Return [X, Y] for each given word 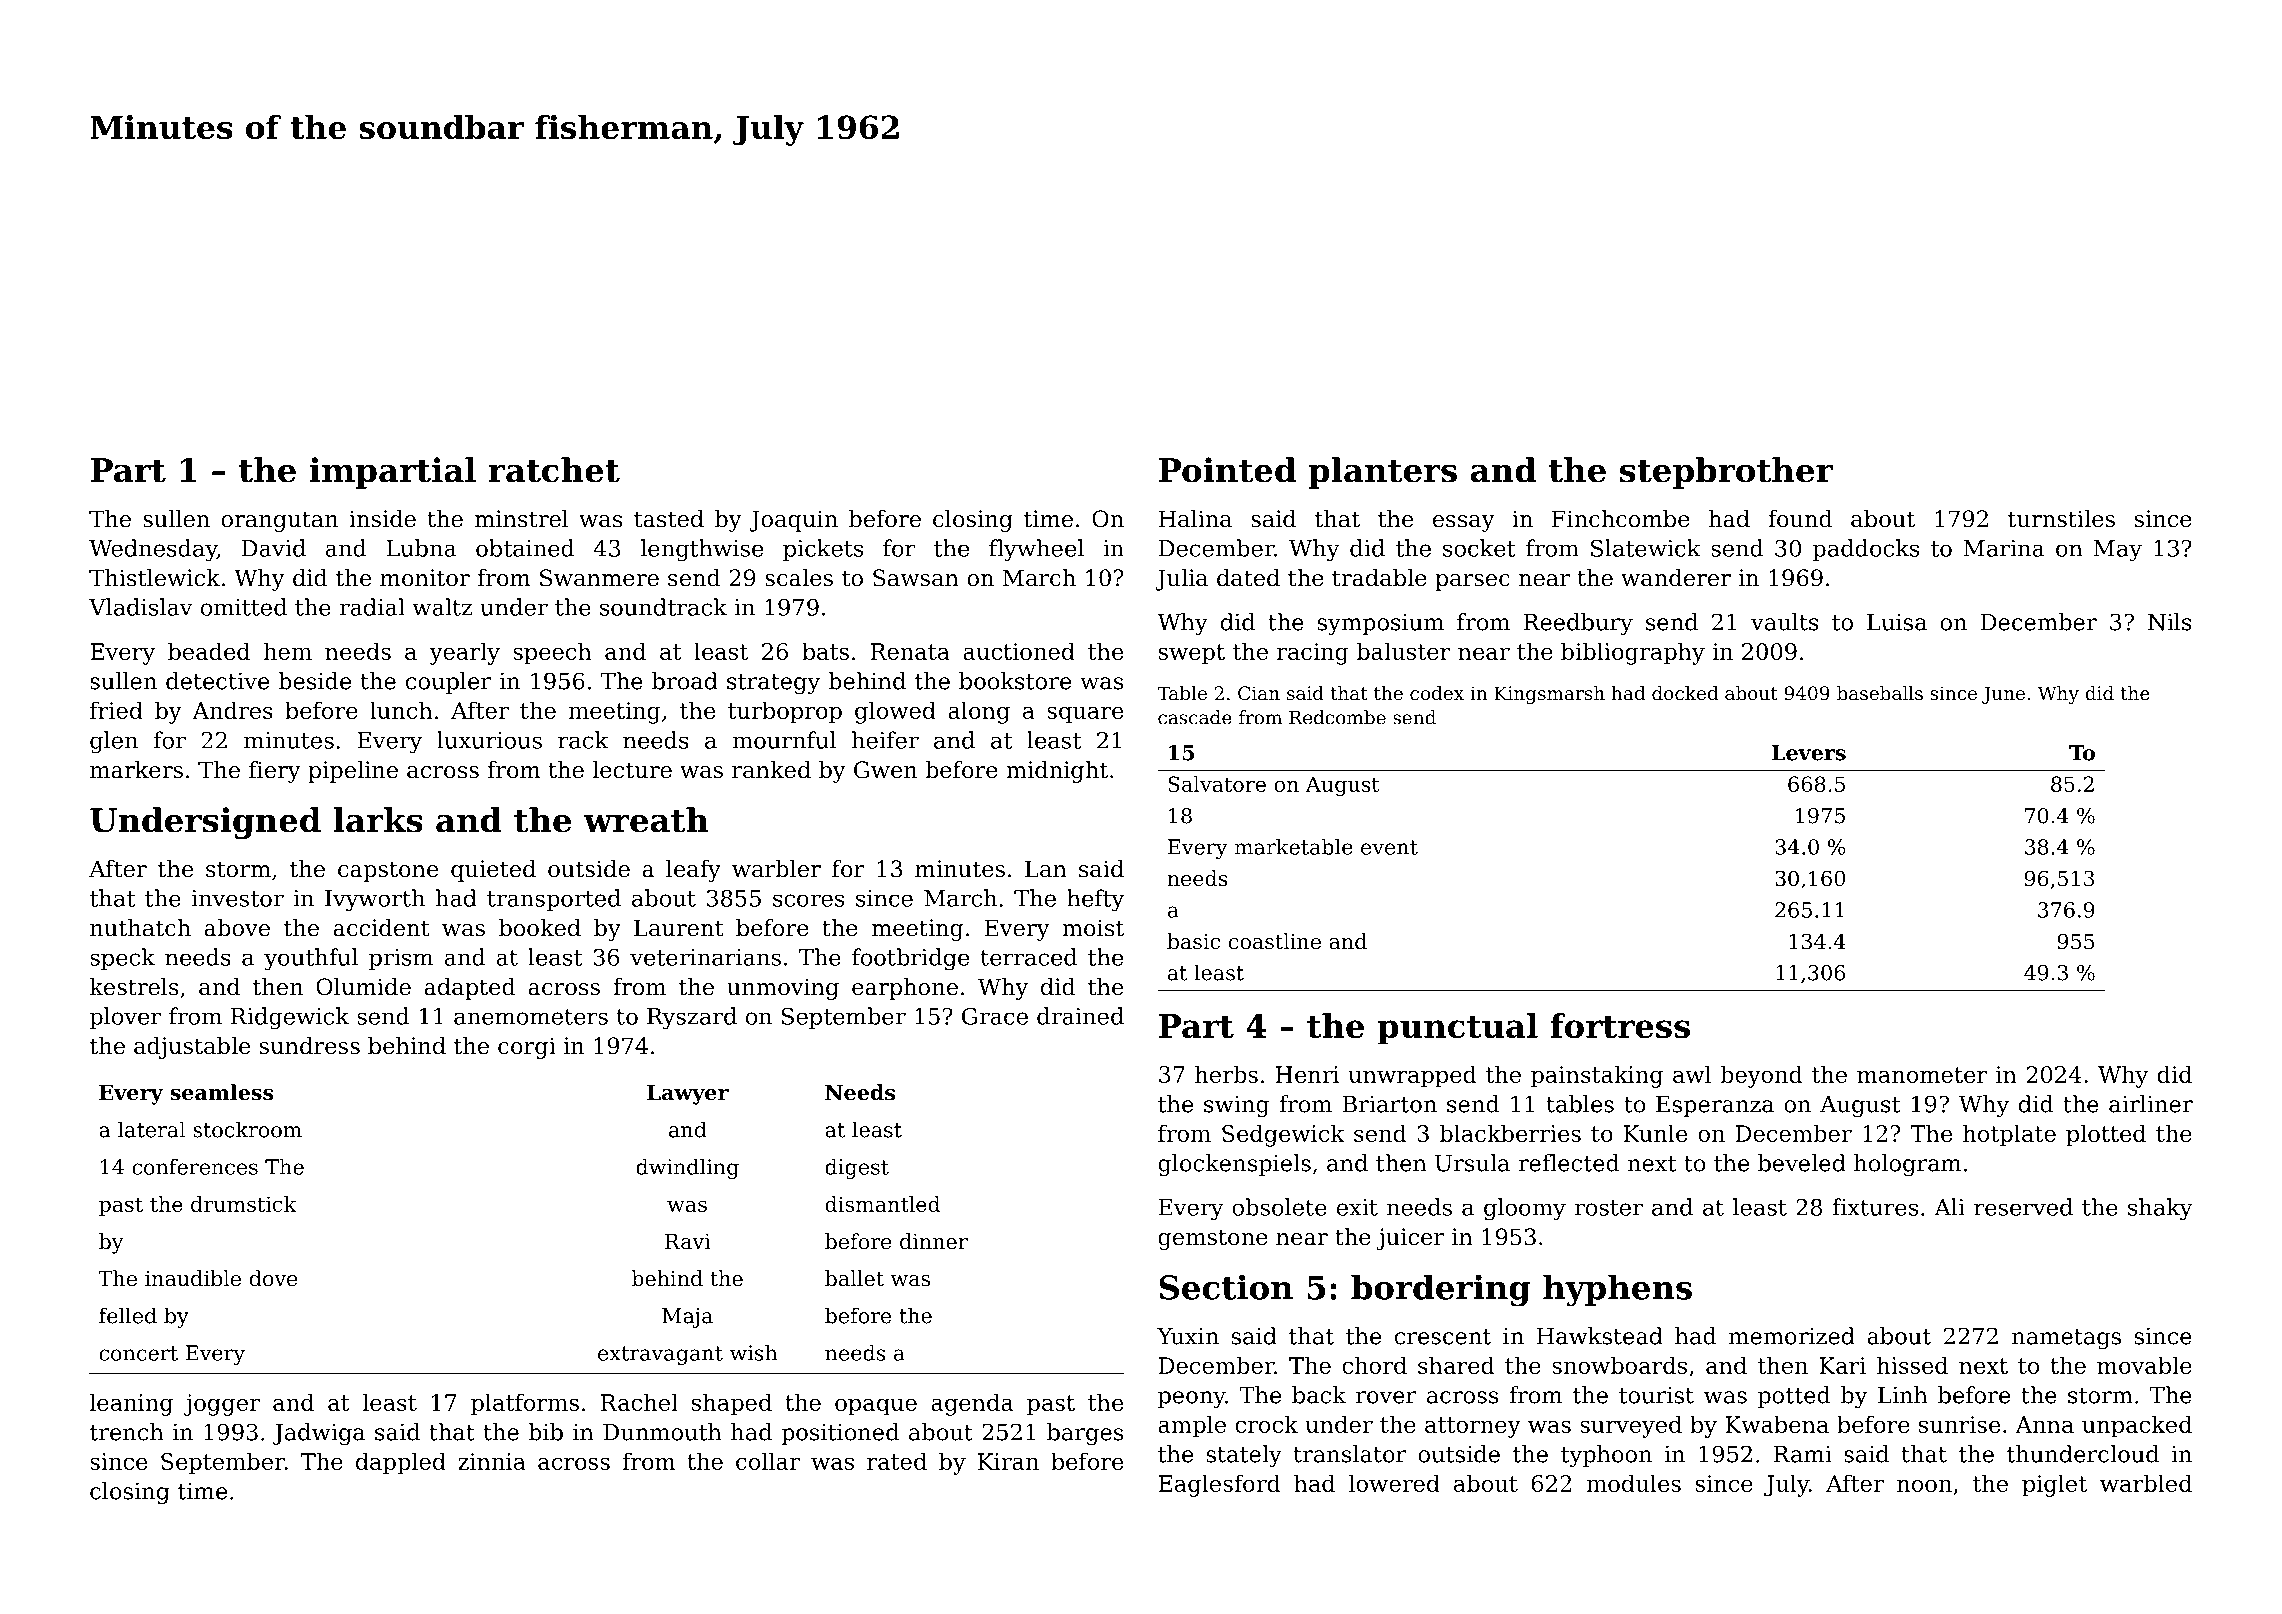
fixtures [1875, 1207]
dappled [401, 1463]
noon [1924, 1485]
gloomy [1525, 1209]
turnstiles [2061, 519]
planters [1382, 473]
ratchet [554, 470]
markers [136, 770]
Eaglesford [1219, 1485]
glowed [895, 712]
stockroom [247, 1129]
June [2003, 695]
